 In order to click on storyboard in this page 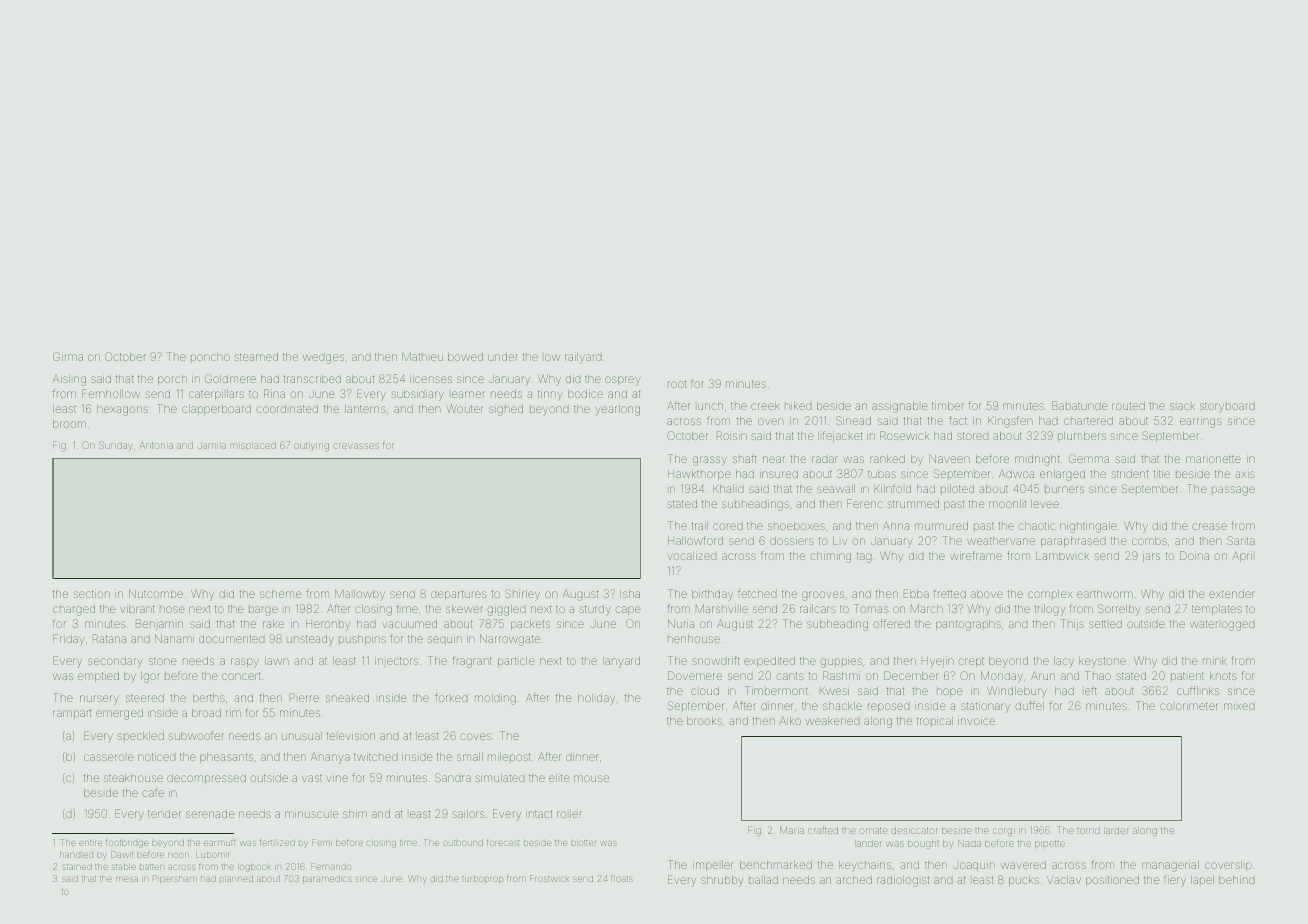, I will do `click(1227, 407)`.
